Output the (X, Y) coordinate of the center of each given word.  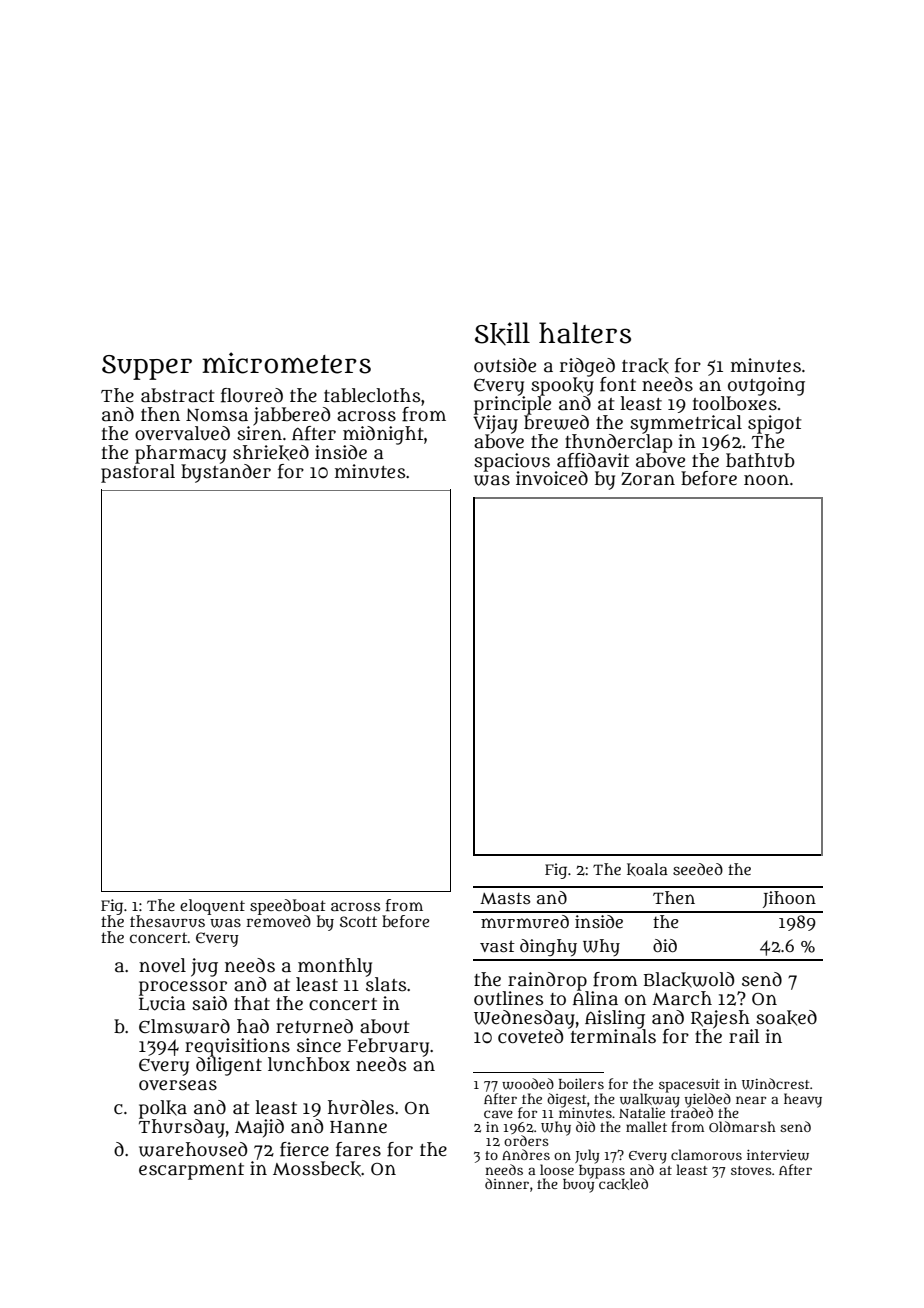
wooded (528, 1084)
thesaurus (167, 921)
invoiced (552, 478)
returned (314, 1026)
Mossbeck (317, 1169)
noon (766, 480)
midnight (383, 435)
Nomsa (217, 415)
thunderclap (618, 442)
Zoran (648, 479)
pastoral (138, 473)
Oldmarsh (742, 1126)
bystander (226, 473)
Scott (358, 921)
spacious (512, 462)
